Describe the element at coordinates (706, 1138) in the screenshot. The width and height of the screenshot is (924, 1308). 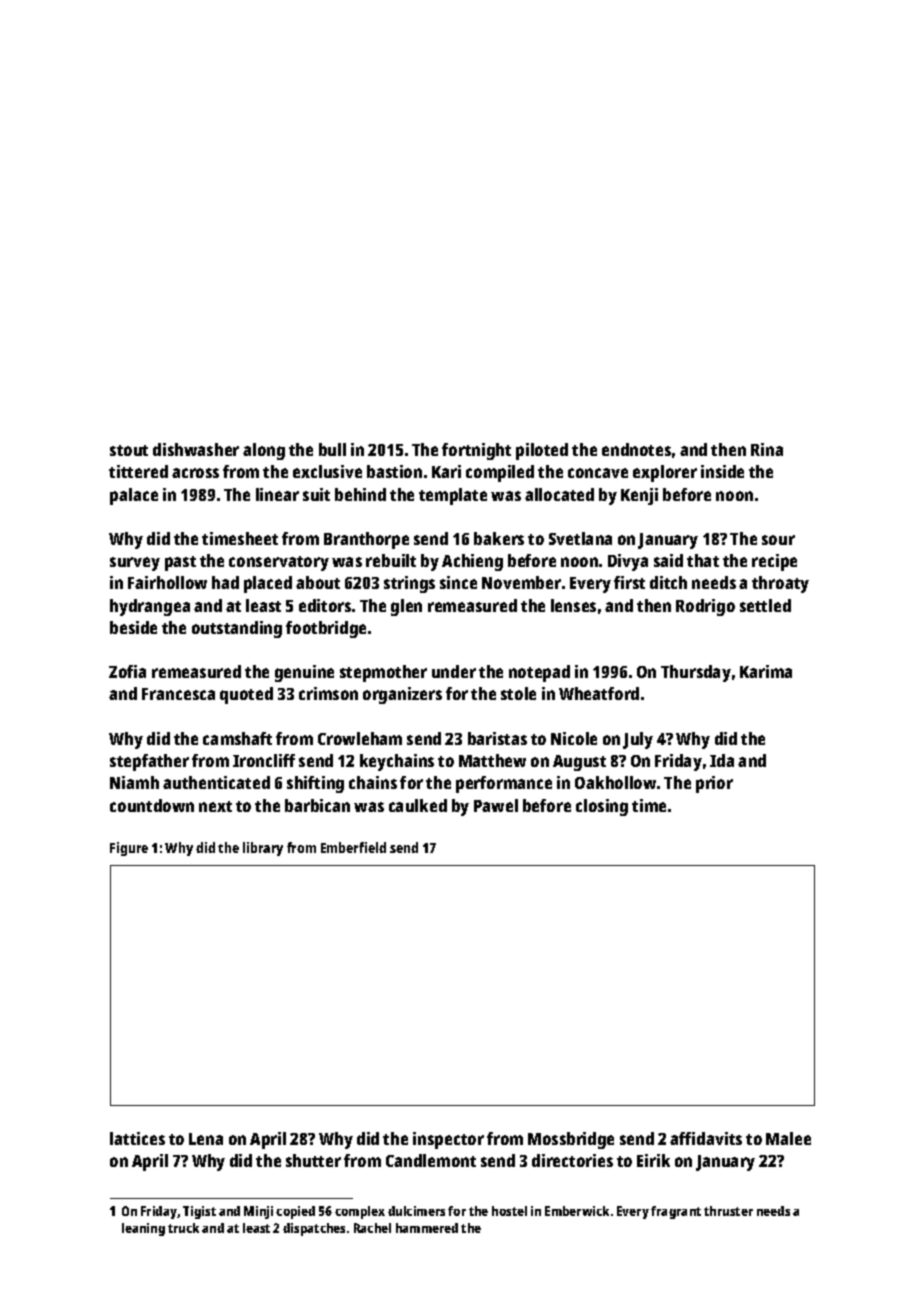
I see `affidavits` at that location.
